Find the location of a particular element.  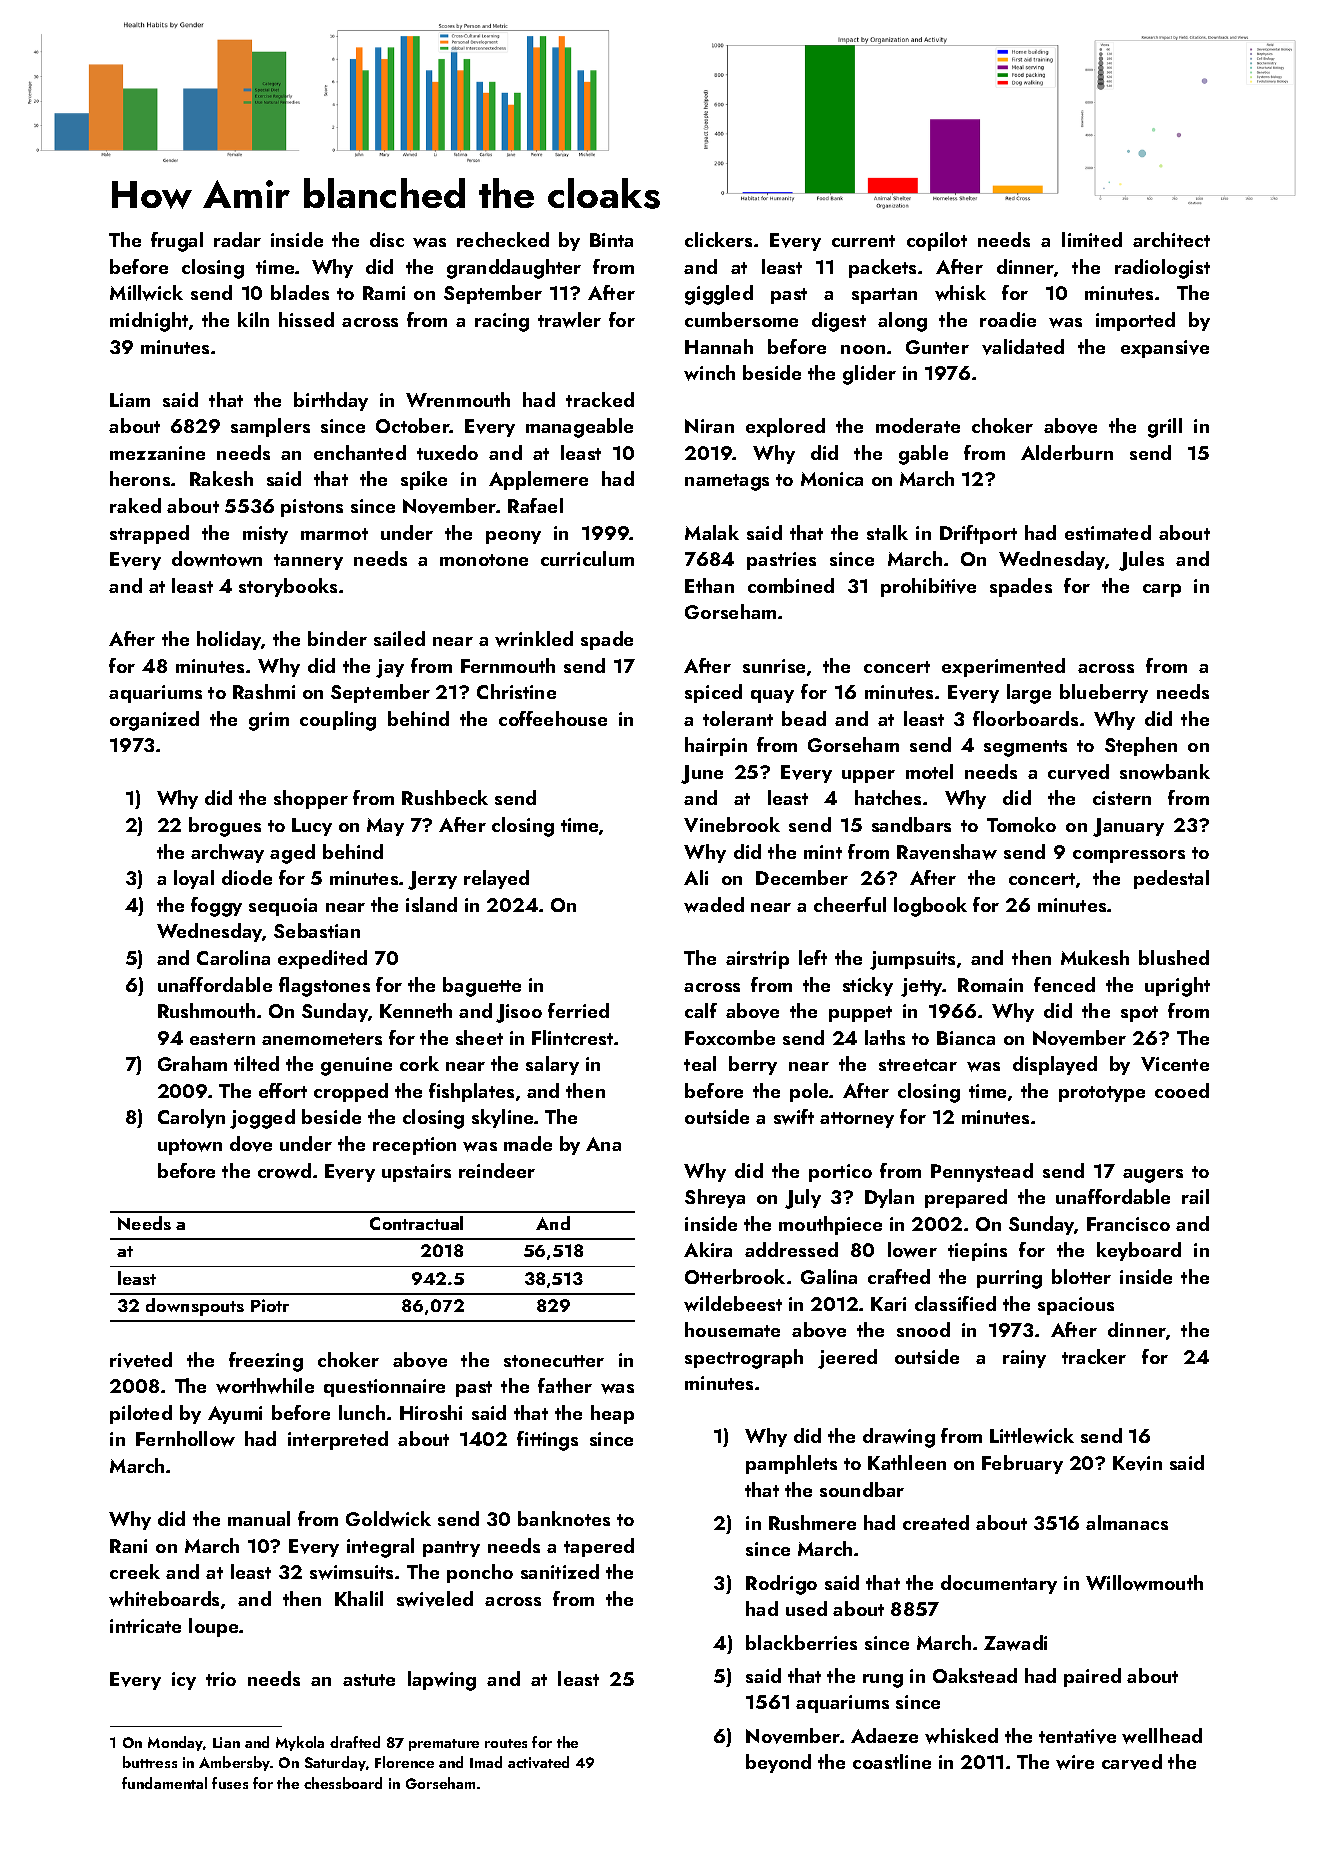

Goldwick is located at coordinates (388, 1519).
